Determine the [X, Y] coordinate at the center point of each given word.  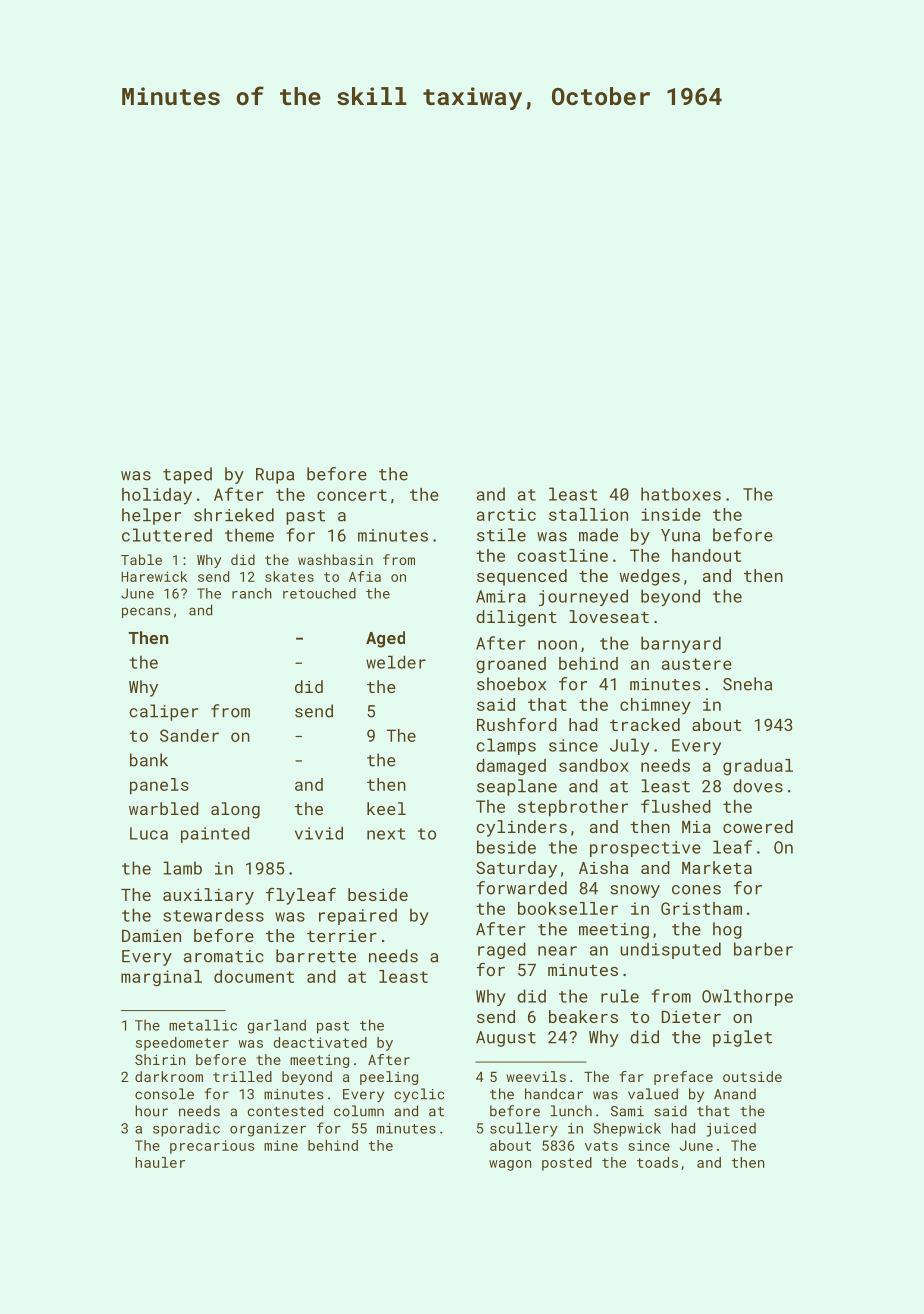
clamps [506, 746]
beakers [583, 1016]
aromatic [224, 956]
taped [187, 475]
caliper [163, 712]
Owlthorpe [747, 997]
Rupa [275, 476]
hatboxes [681, 494]
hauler [160, 1162]
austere [697, 664]
